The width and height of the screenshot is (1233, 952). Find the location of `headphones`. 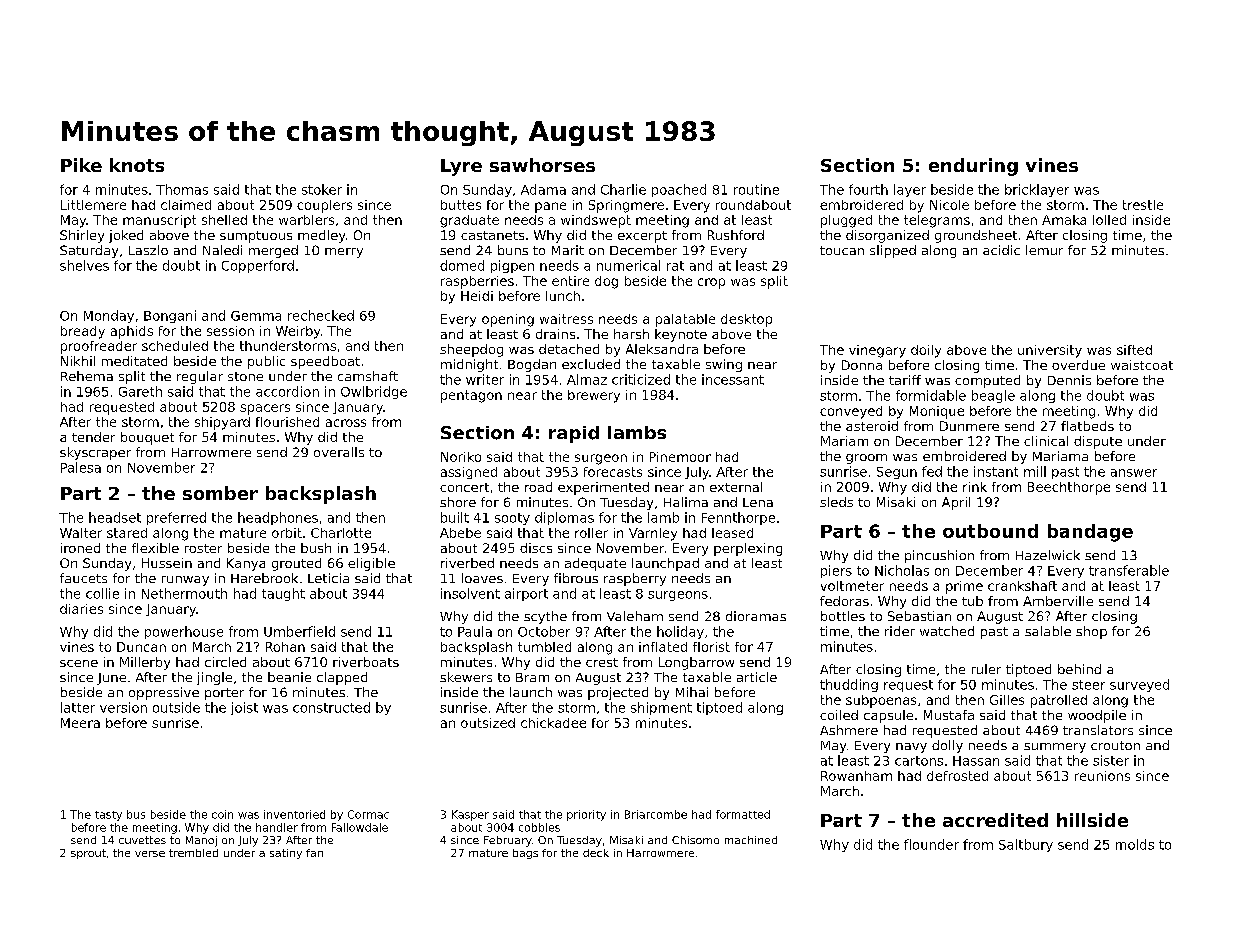

headphones is located at coordinates (278, 518).
